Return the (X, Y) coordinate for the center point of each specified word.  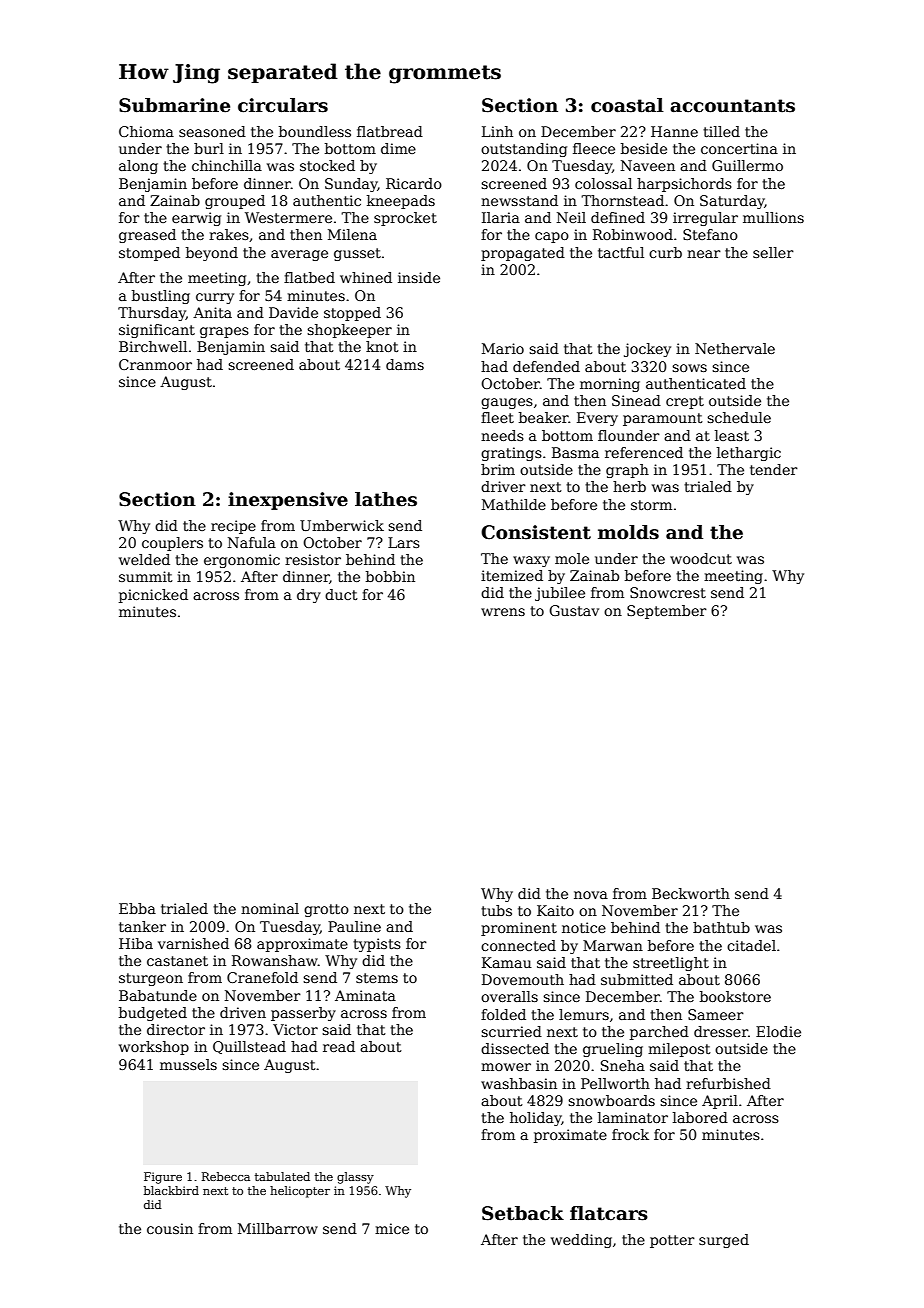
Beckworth (691, 893)
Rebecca (226, 1176)
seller (773, 252)
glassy (355, 1178)
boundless (315, 131)
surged (724, 1241)
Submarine (174, 105)
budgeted (153, 1014)
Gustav (574, 610)
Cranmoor (155, 364)
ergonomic (242, 561)
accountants (732, 106)
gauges (507, 403)
